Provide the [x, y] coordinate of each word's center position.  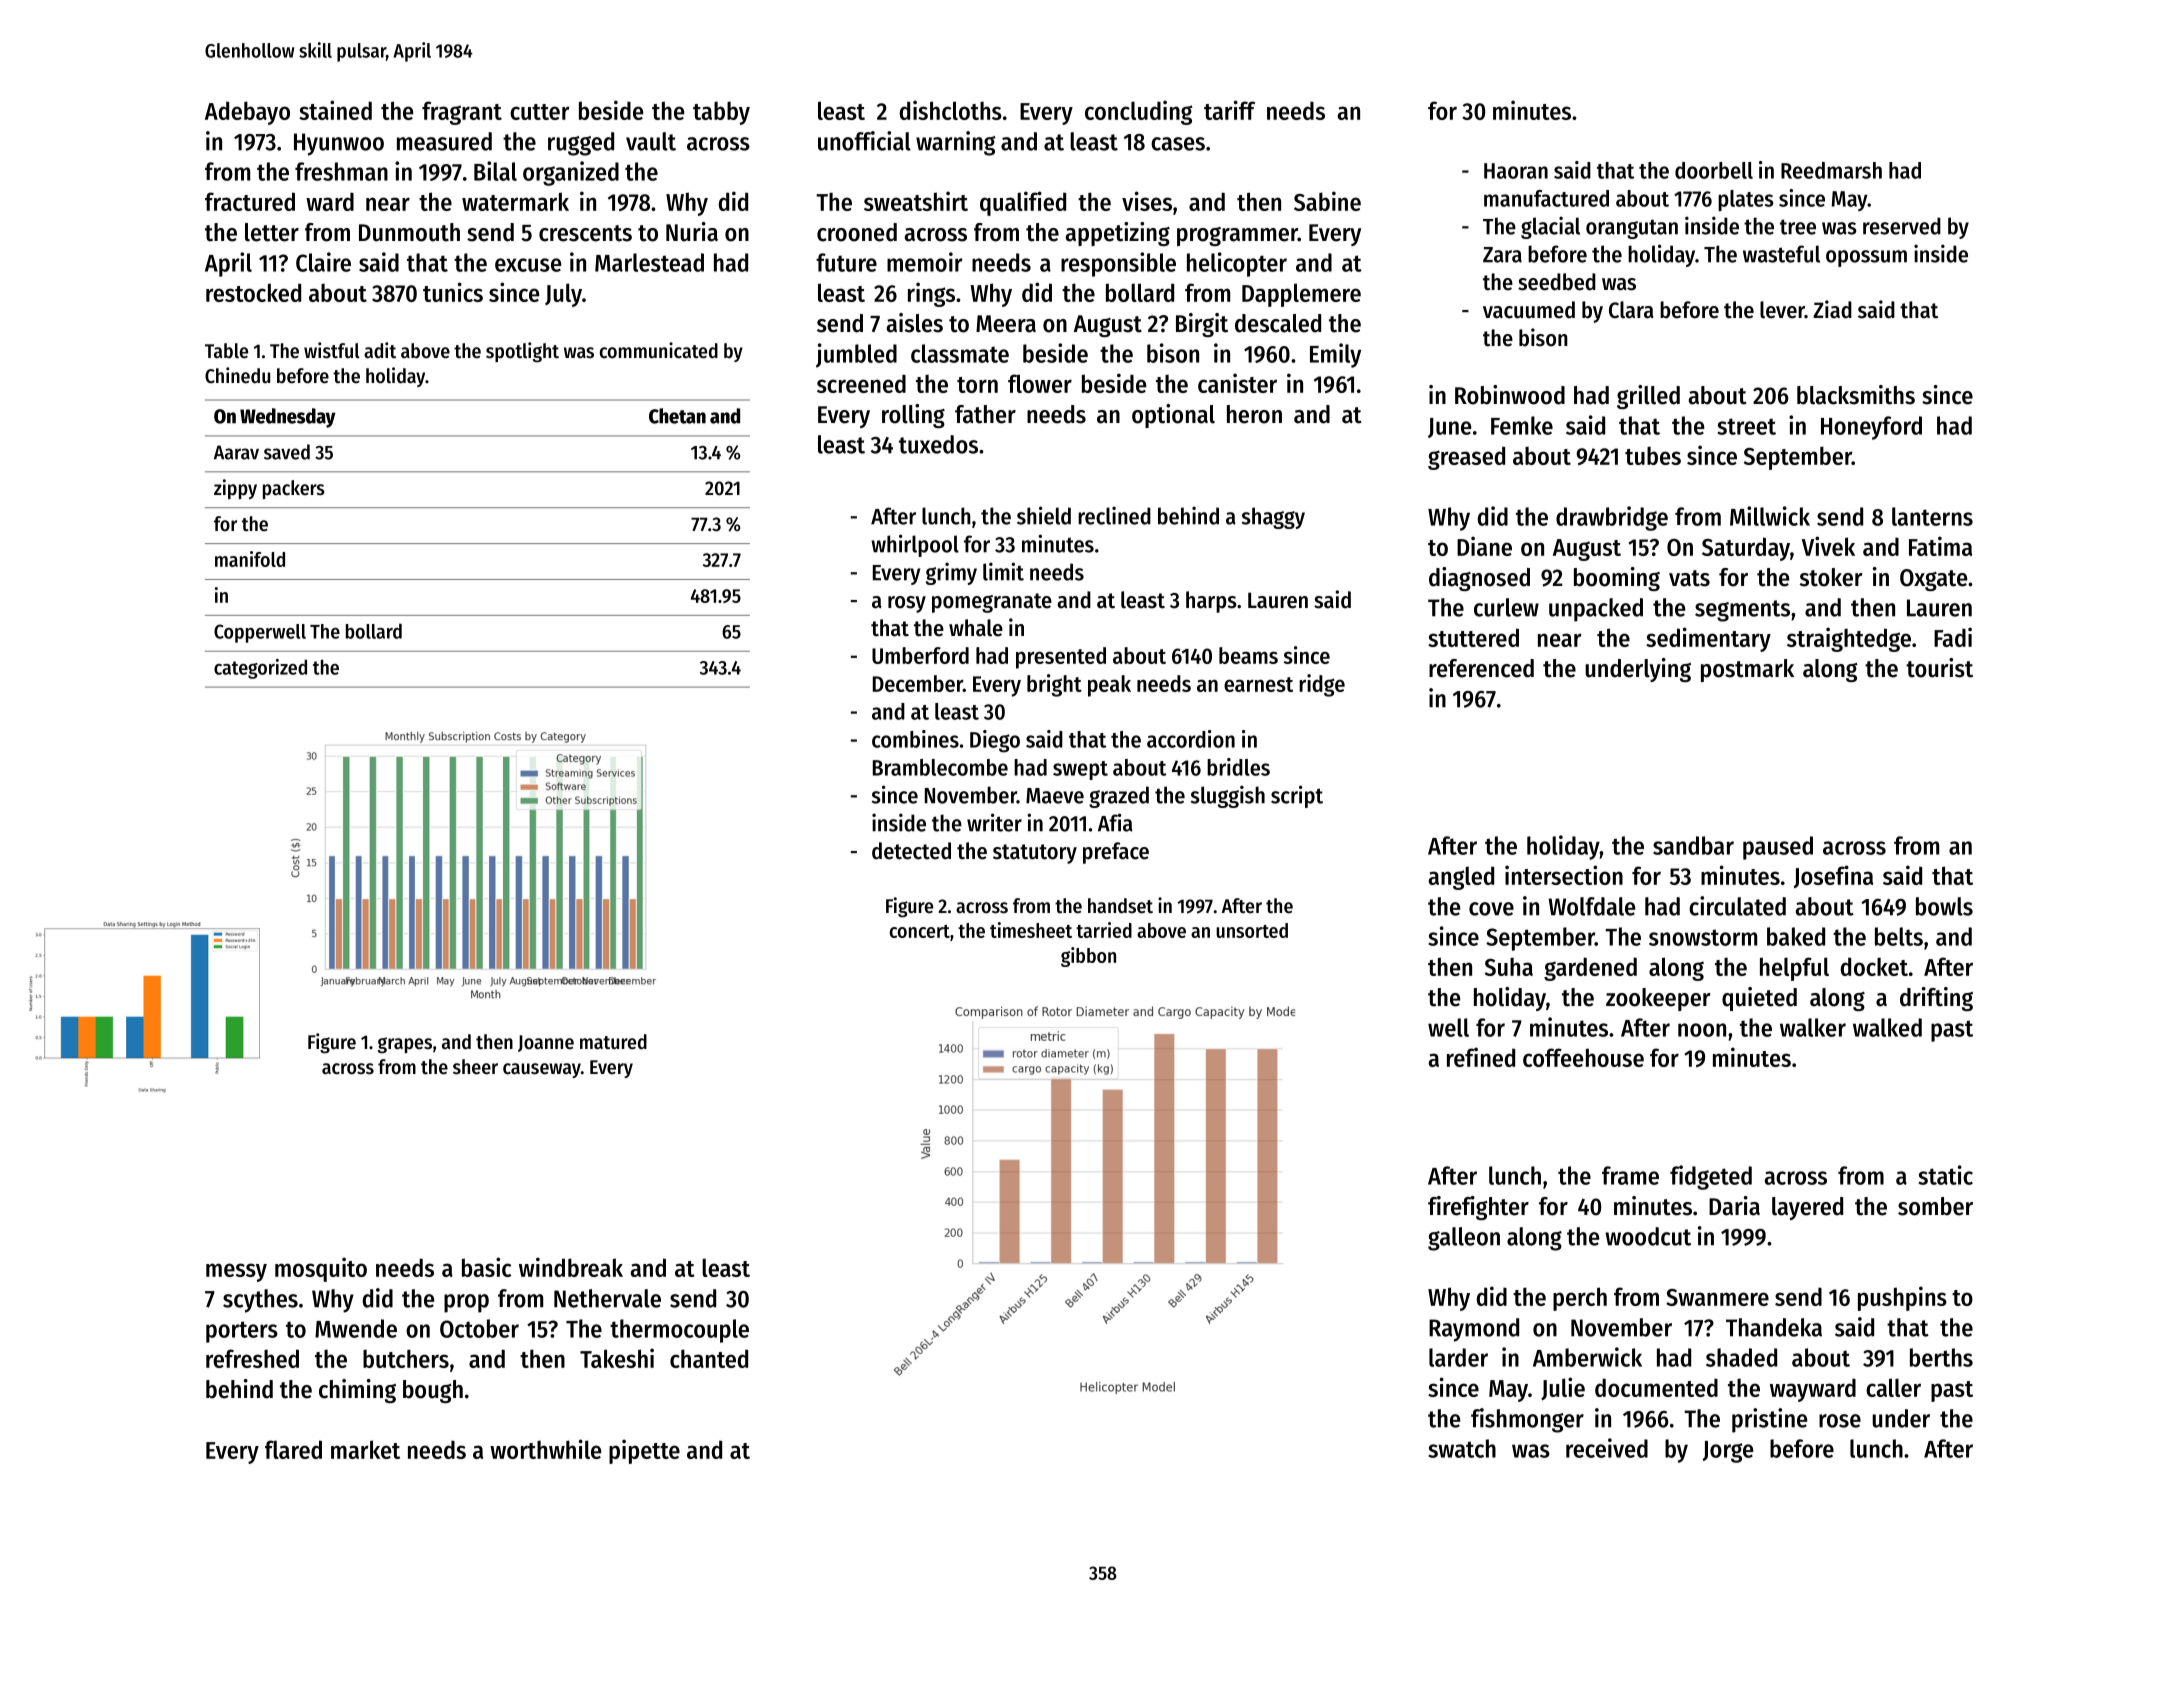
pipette [644, 1451]
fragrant [462, 113]
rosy [907, 604]
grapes [405, 1045]
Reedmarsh [1831, 170]
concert [920, 931]
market [365, 1449]
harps [1211, 602]
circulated [1737, 906]
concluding [1139, 112]
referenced [1481, 668]
